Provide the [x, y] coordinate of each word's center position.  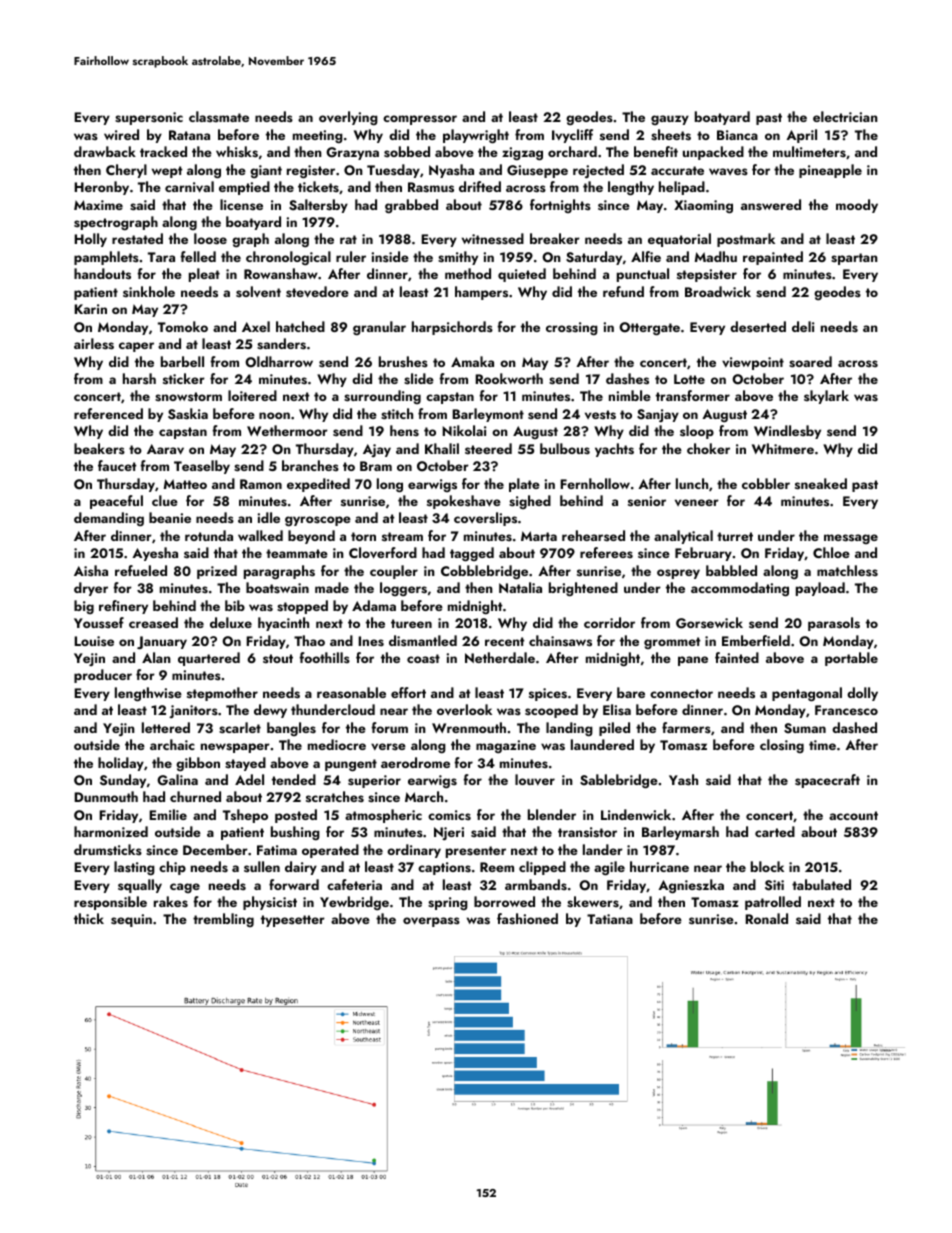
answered [771, 204]
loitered [252, 395]
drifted [480, 186]
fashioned [527, 919]
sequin [131, 920]
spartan [854, 259]
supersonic [149, 118]
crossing [572, 328]
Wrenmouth [469, 727]
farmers [686, 727]
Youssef [99, 622]
